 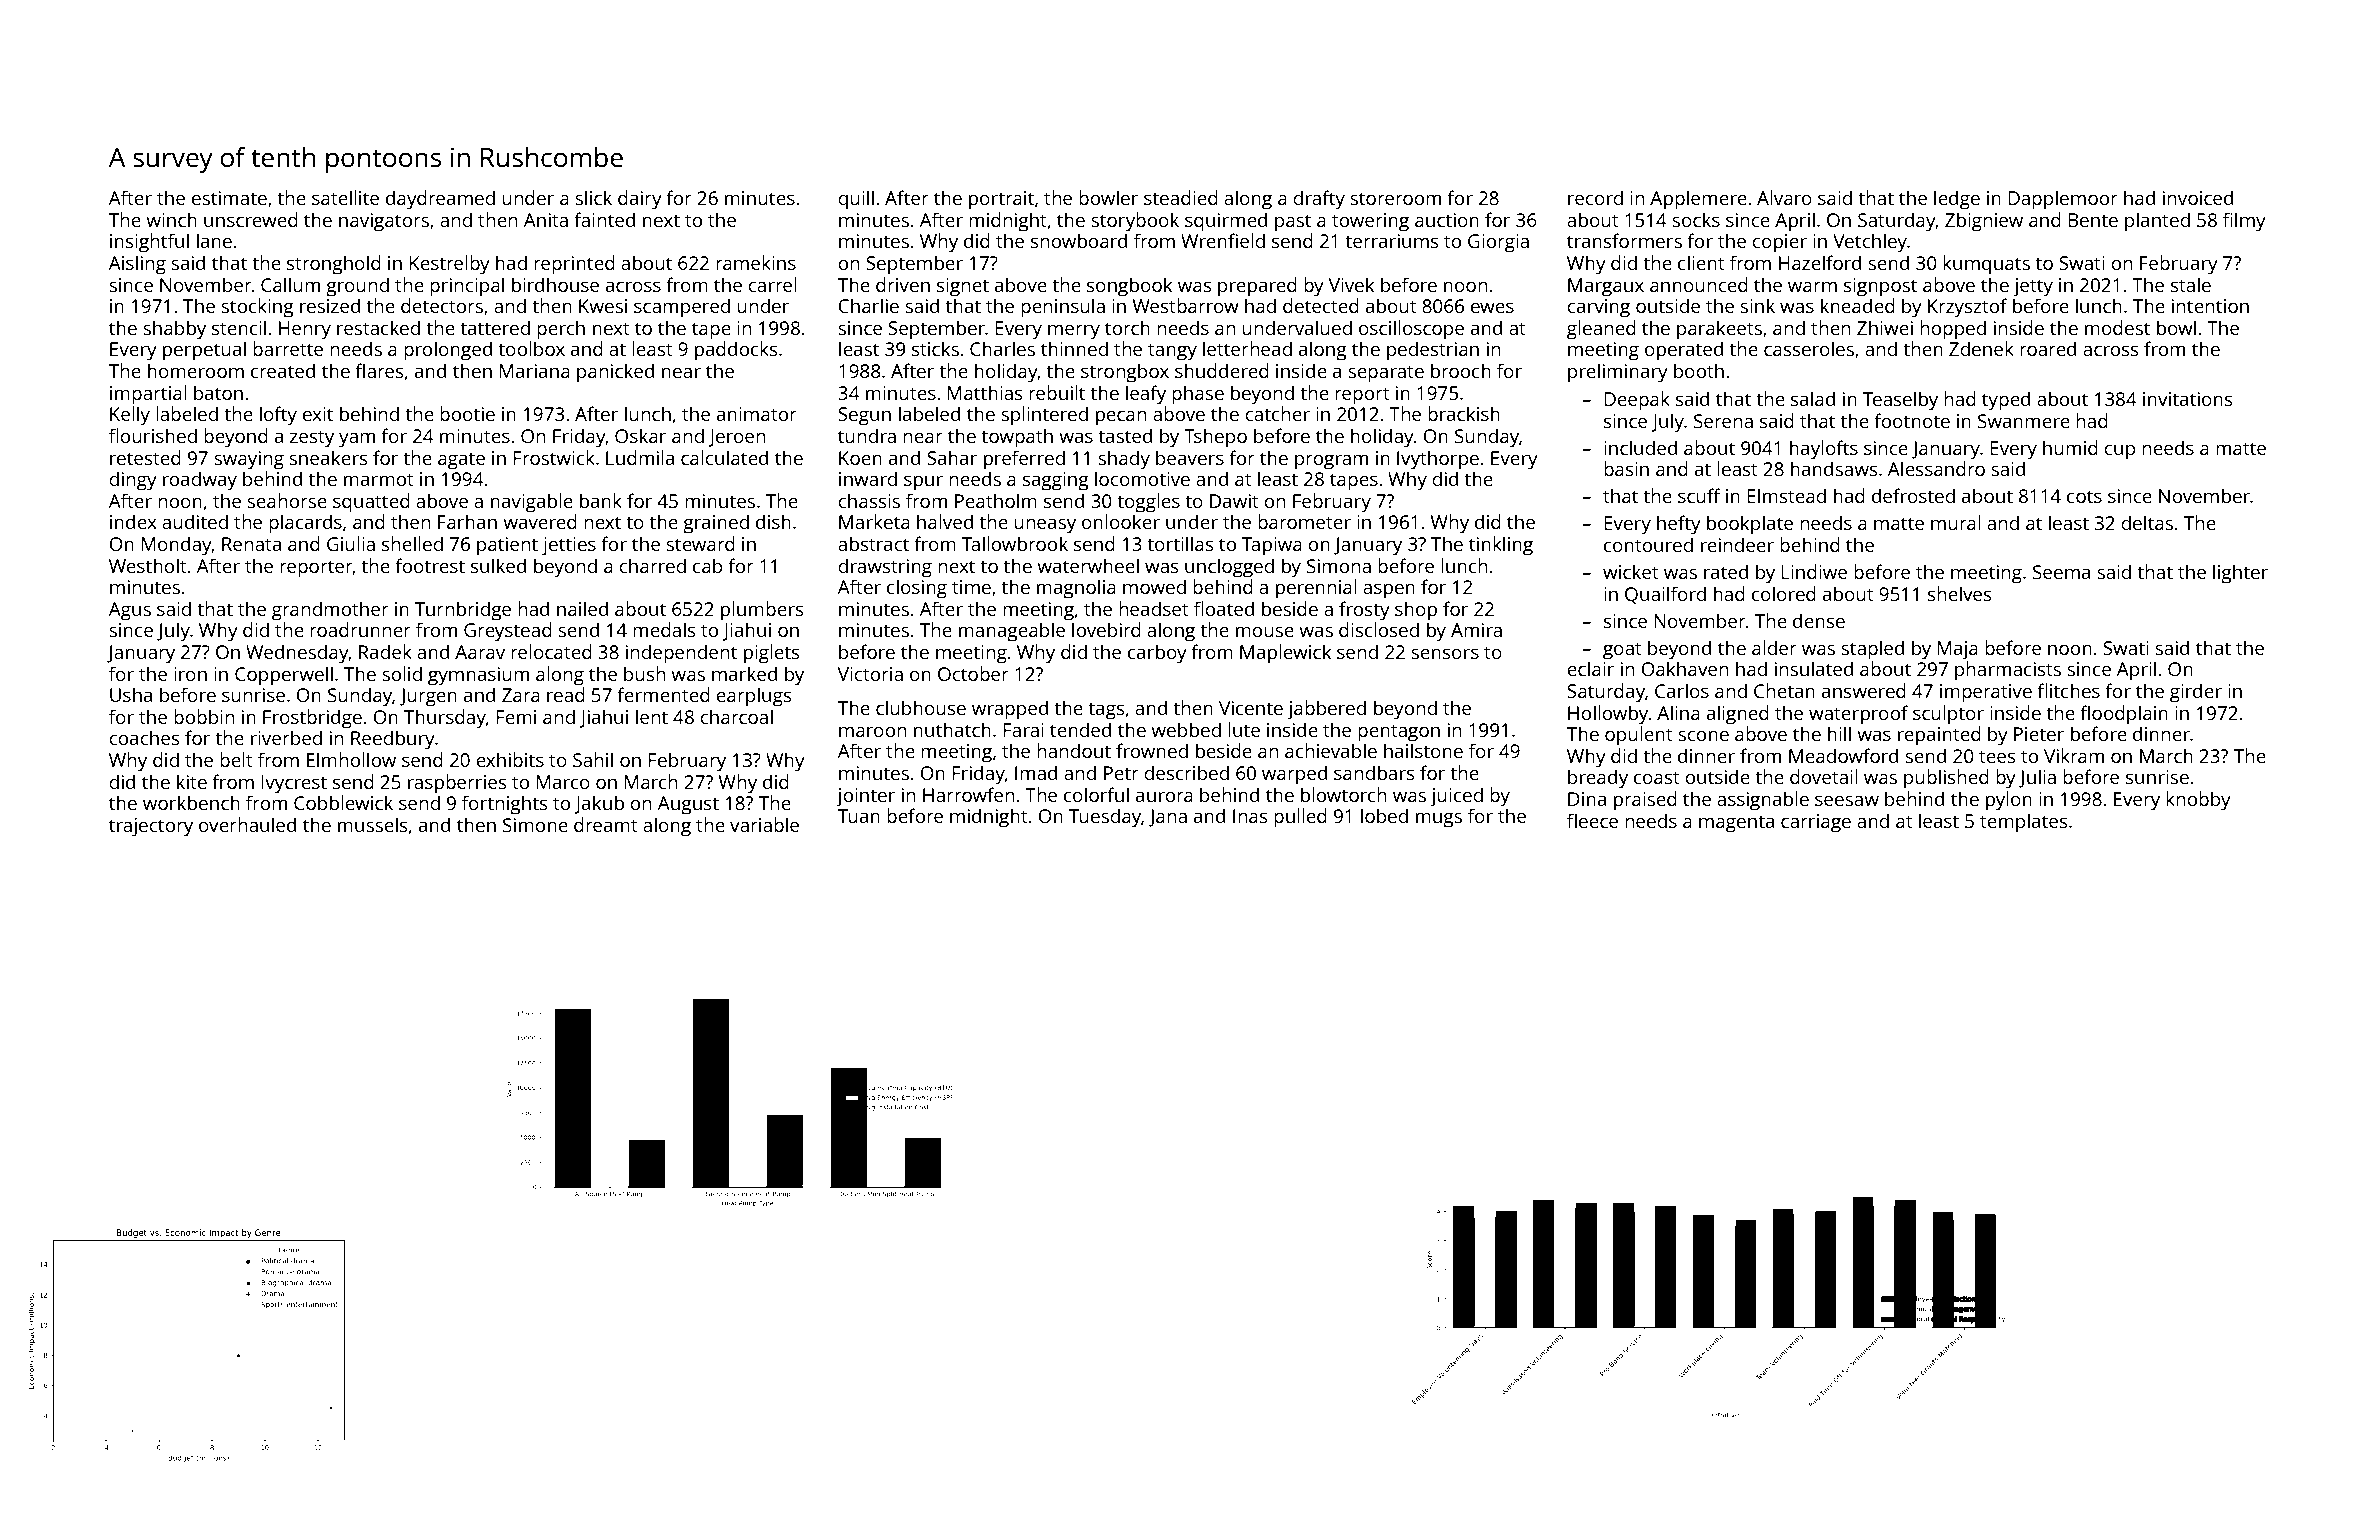 I want to click on modest, so click(x=2117, y=327).
